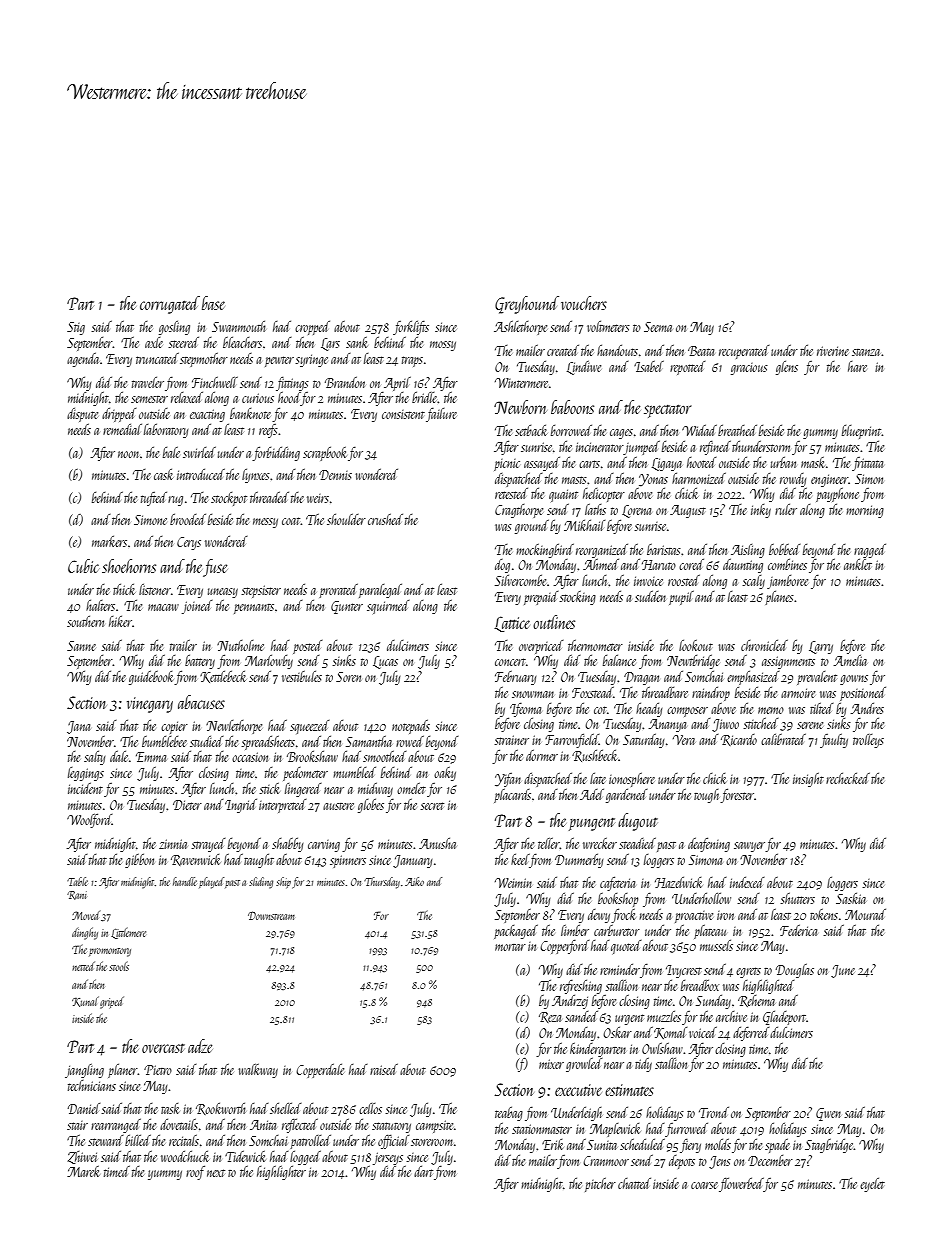 Image resolution: width=952 pixels, height=1233 pixels. I want to click on task, so click(170, 1108).
